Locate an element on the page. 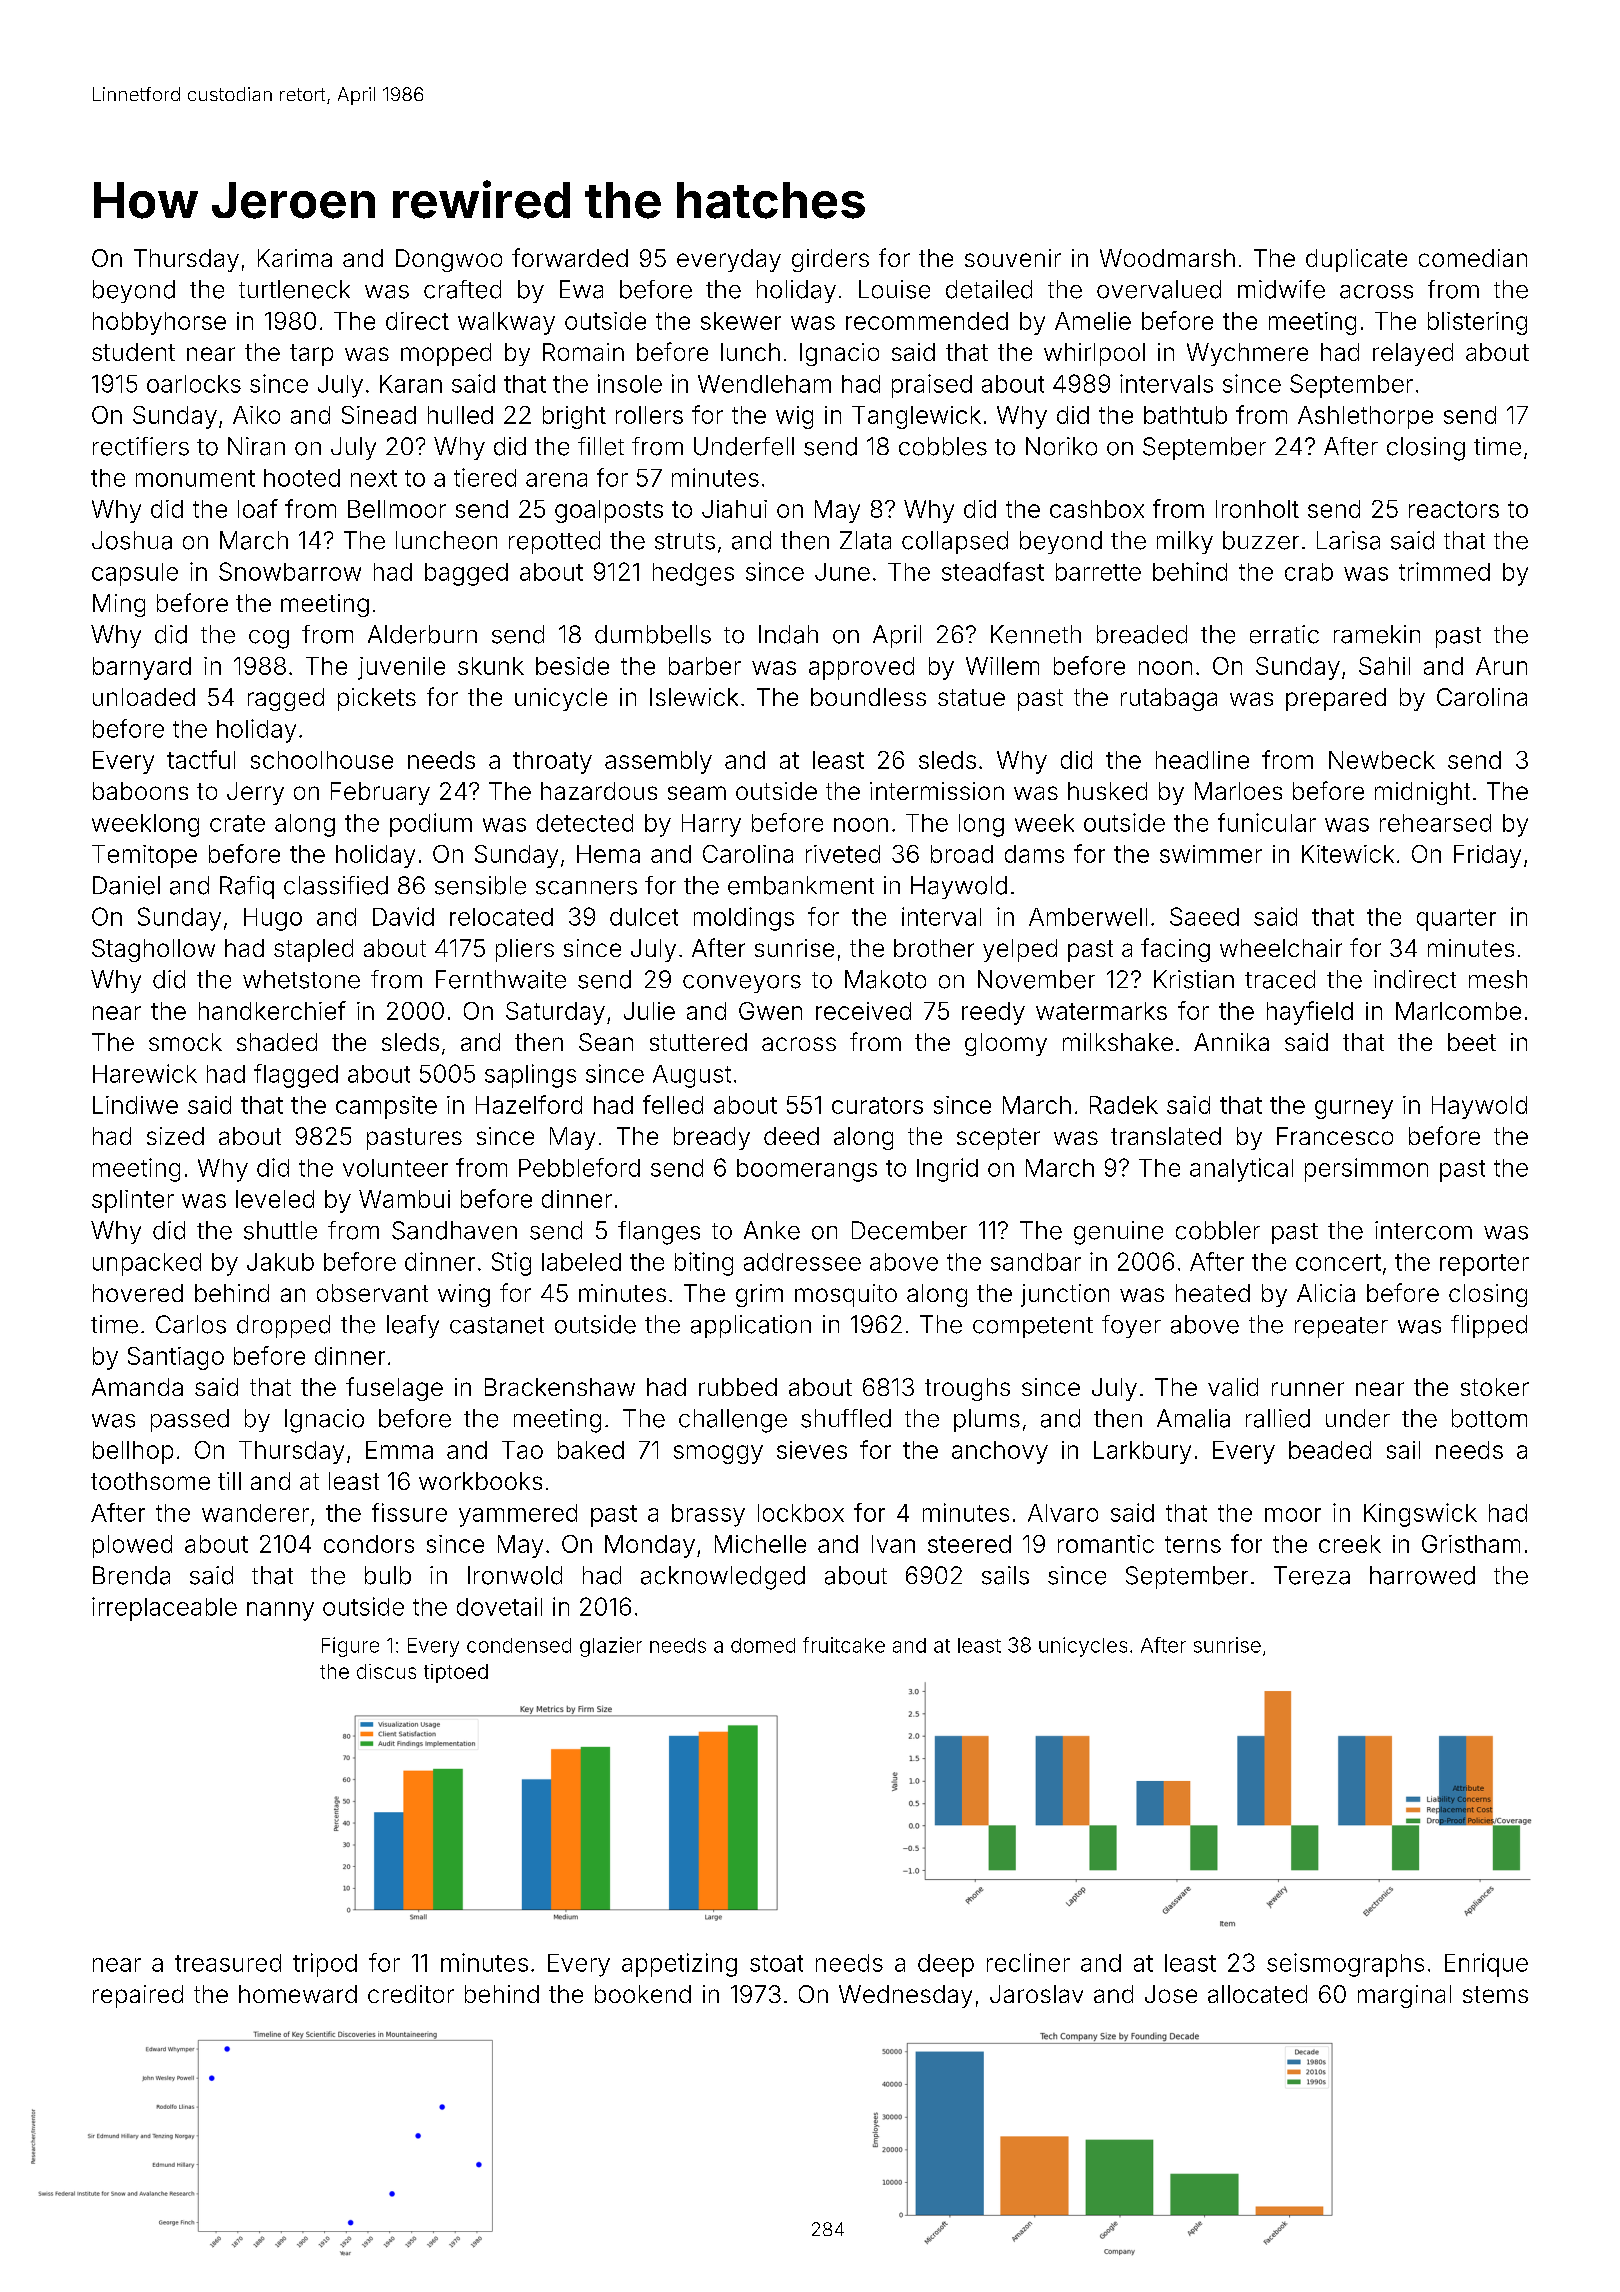 The height and width of the document is (2292, 1620). headline is located at coordinates (1202, 760).
